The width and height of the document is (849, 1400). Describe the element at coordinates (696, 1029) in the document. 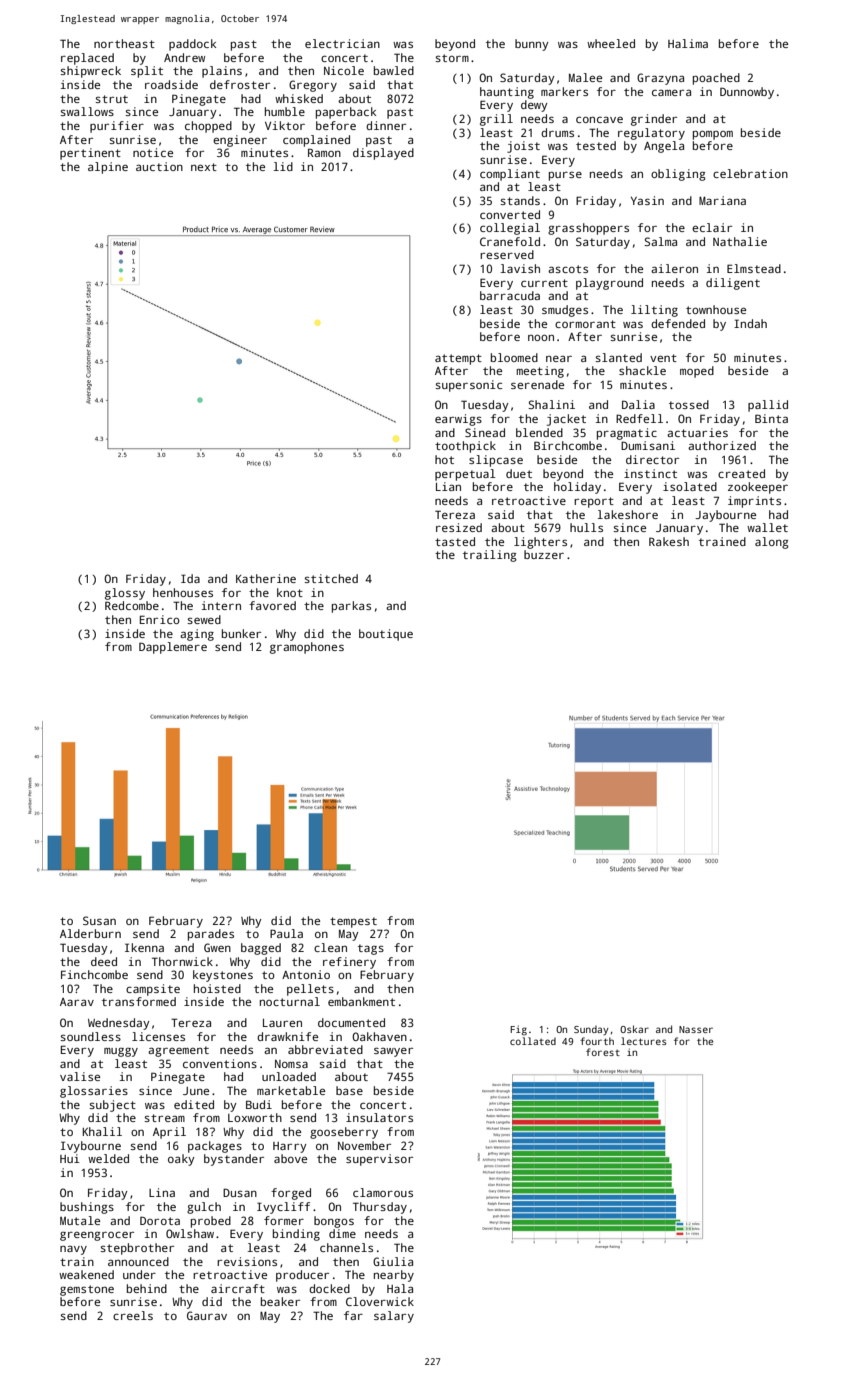

I see `Nasser` at that location.
